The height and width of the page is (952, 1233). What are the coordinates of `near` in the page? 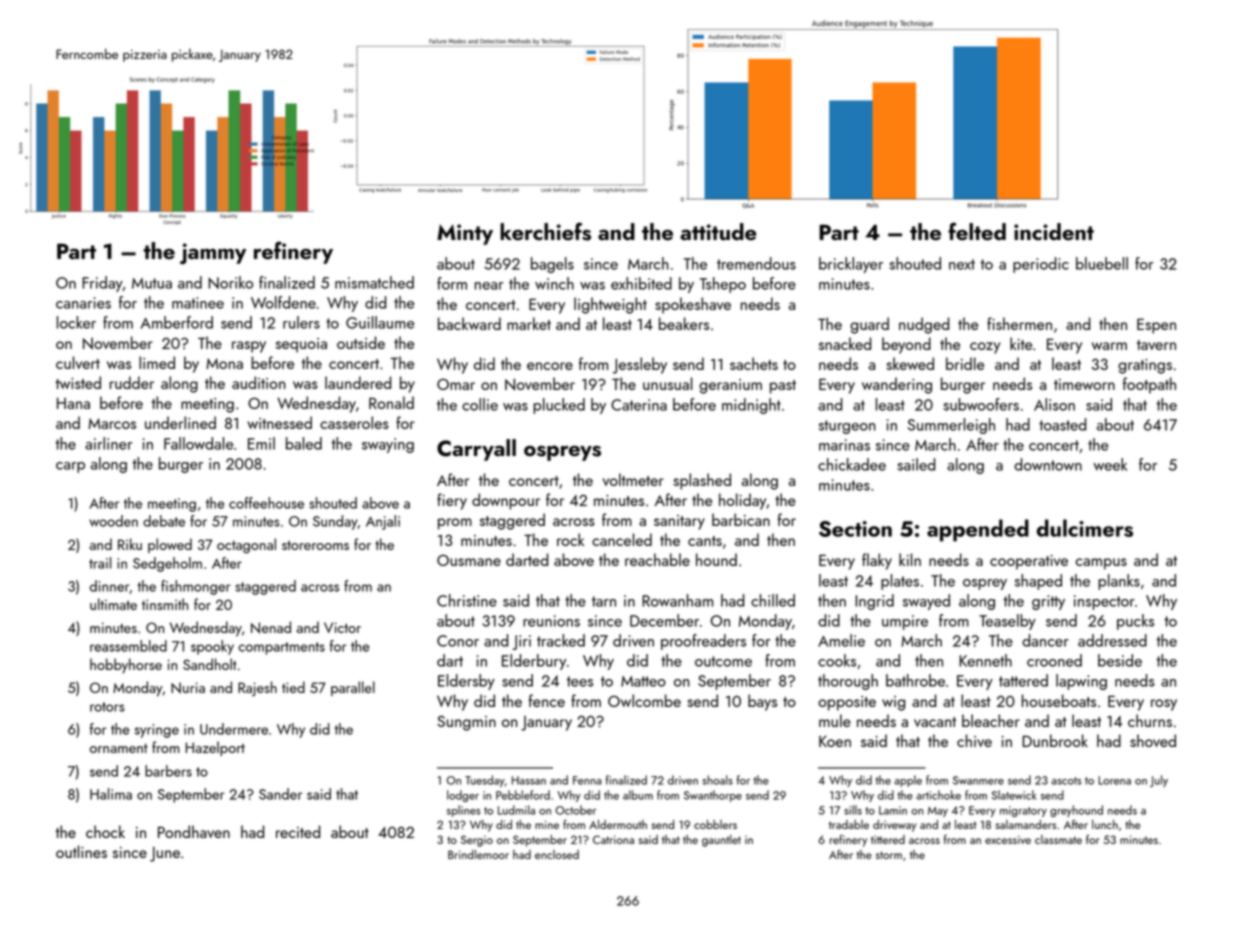 It's located at (489, 286).
